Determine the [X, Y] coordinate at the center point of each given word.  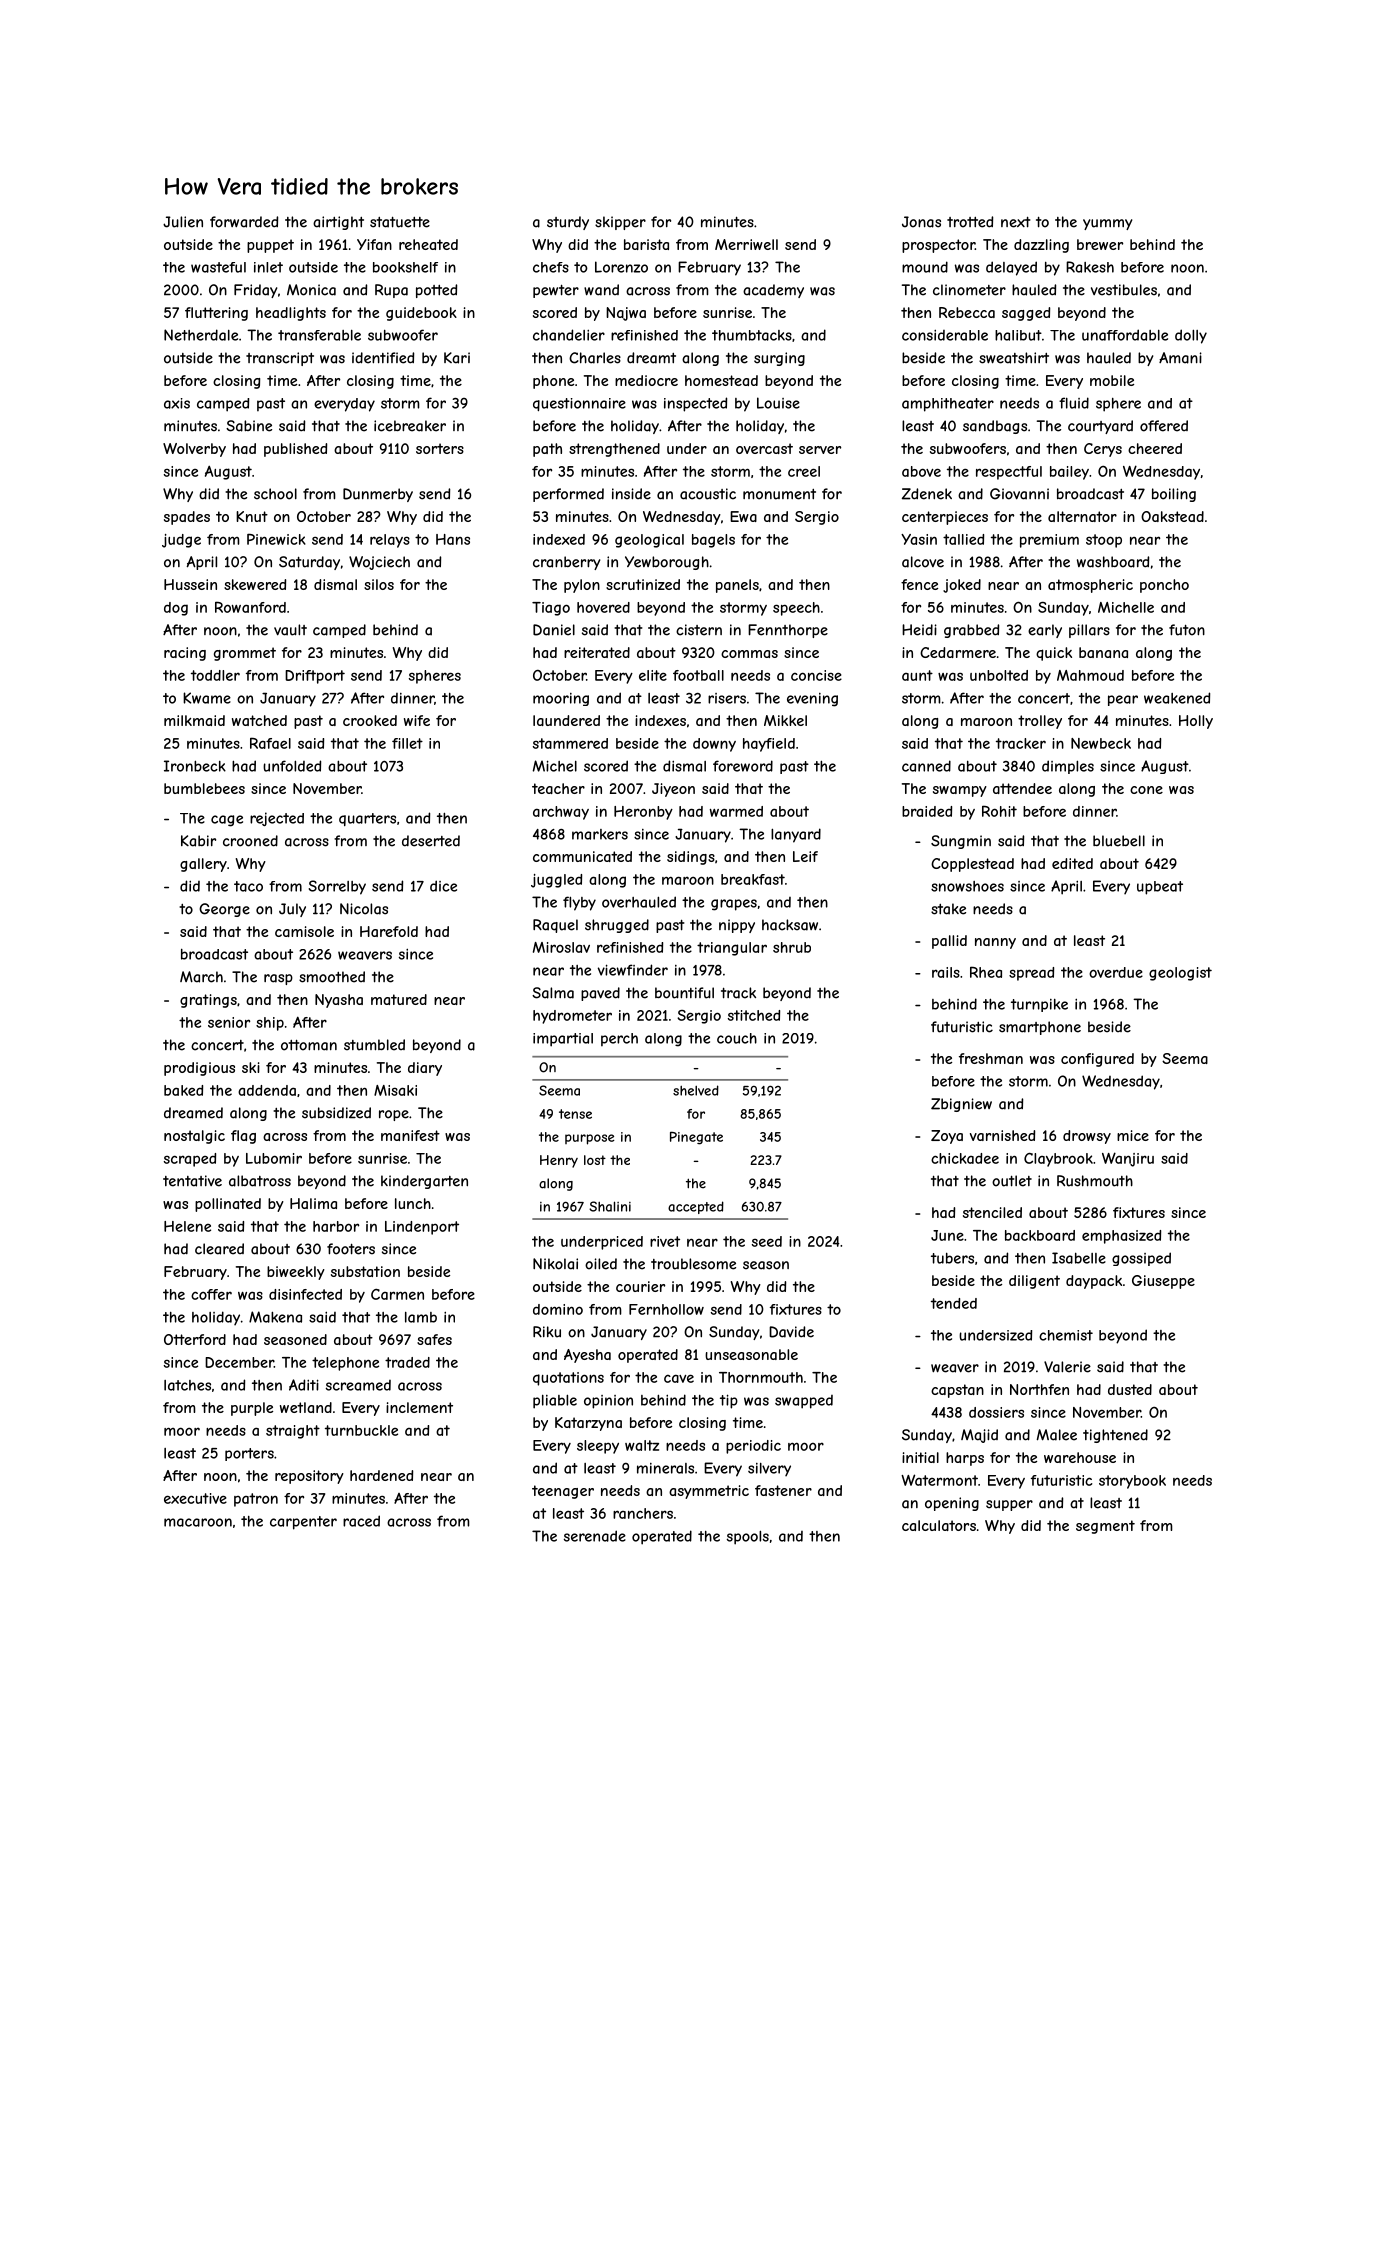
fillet [407, 743]
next [1015, 222]
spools [748, 1537]
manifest [410, 1135]
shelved [696, 1090]
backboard [1040, 1235]
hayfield [769, 745]
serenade [595, 1536]
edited [1072, 863]
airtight [338, 223]
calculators [939, 1525]
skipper [620, 223]
